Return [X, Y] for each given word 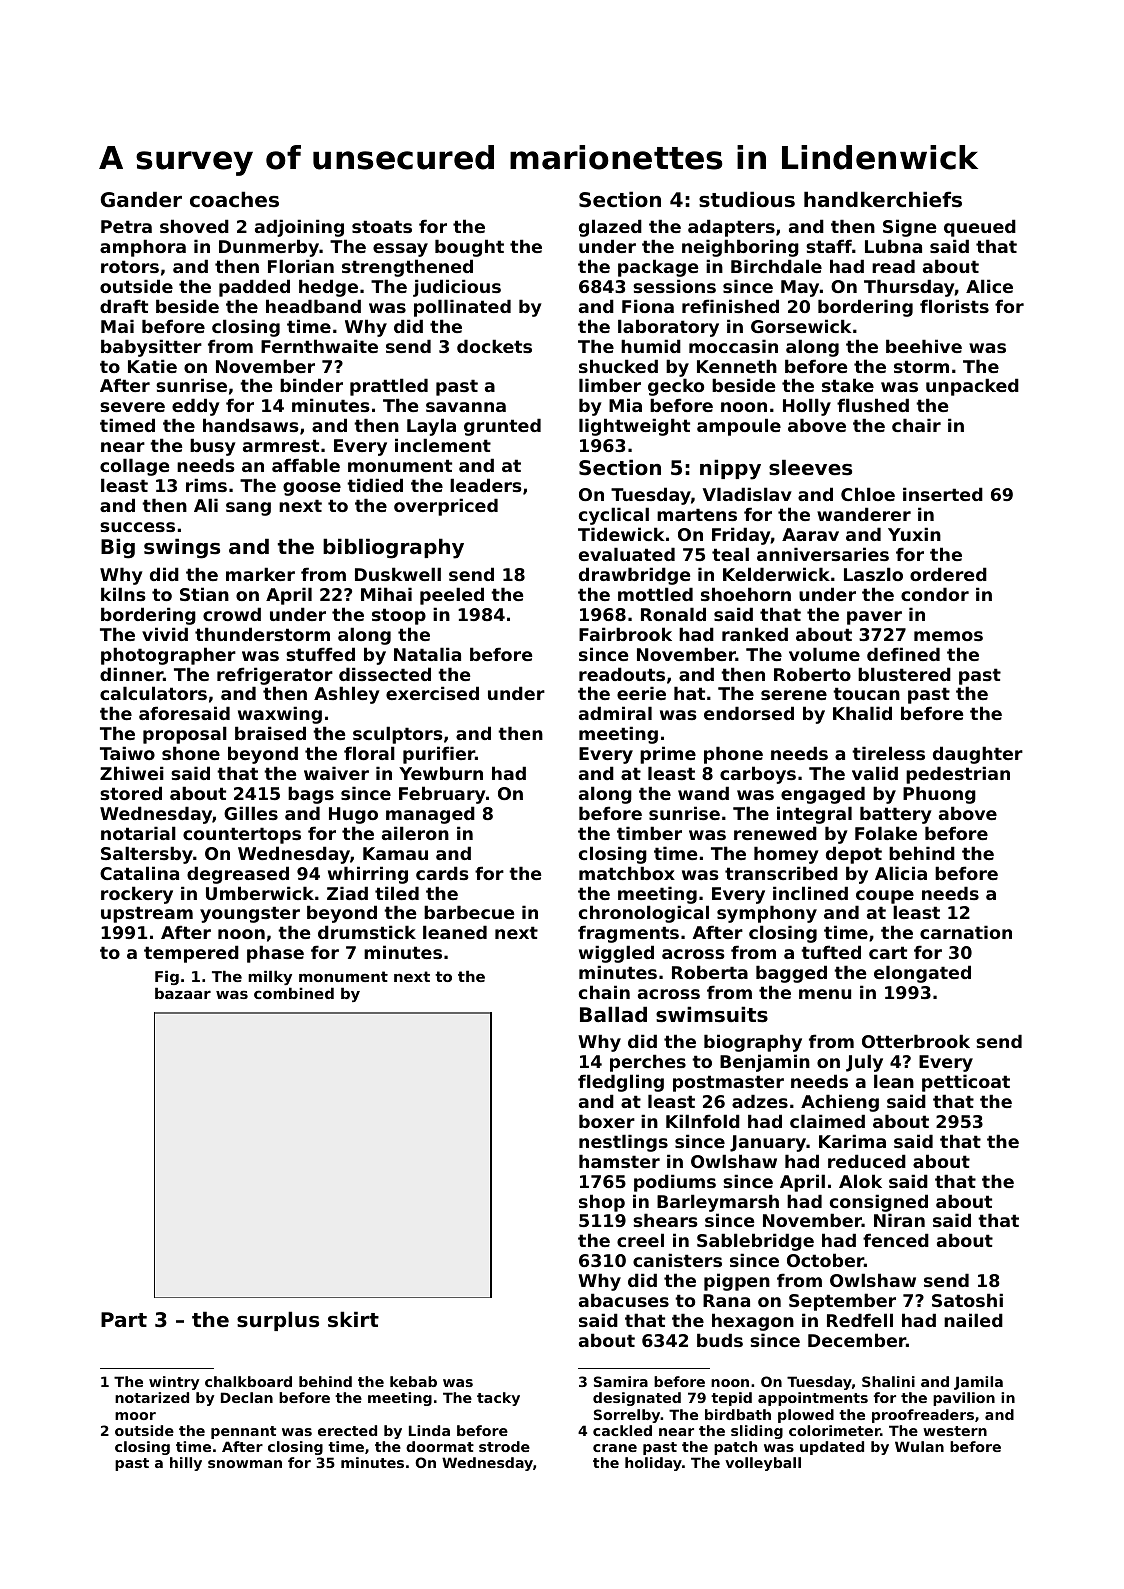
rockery [137, 895]
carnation [966, 932]
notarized [152, 1397]
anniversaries [823, 554]
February [442, 795]
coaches [234, 199]
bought [469, 248]
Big [118, 548]
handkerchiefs [883, 199]
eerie [641, 693]
